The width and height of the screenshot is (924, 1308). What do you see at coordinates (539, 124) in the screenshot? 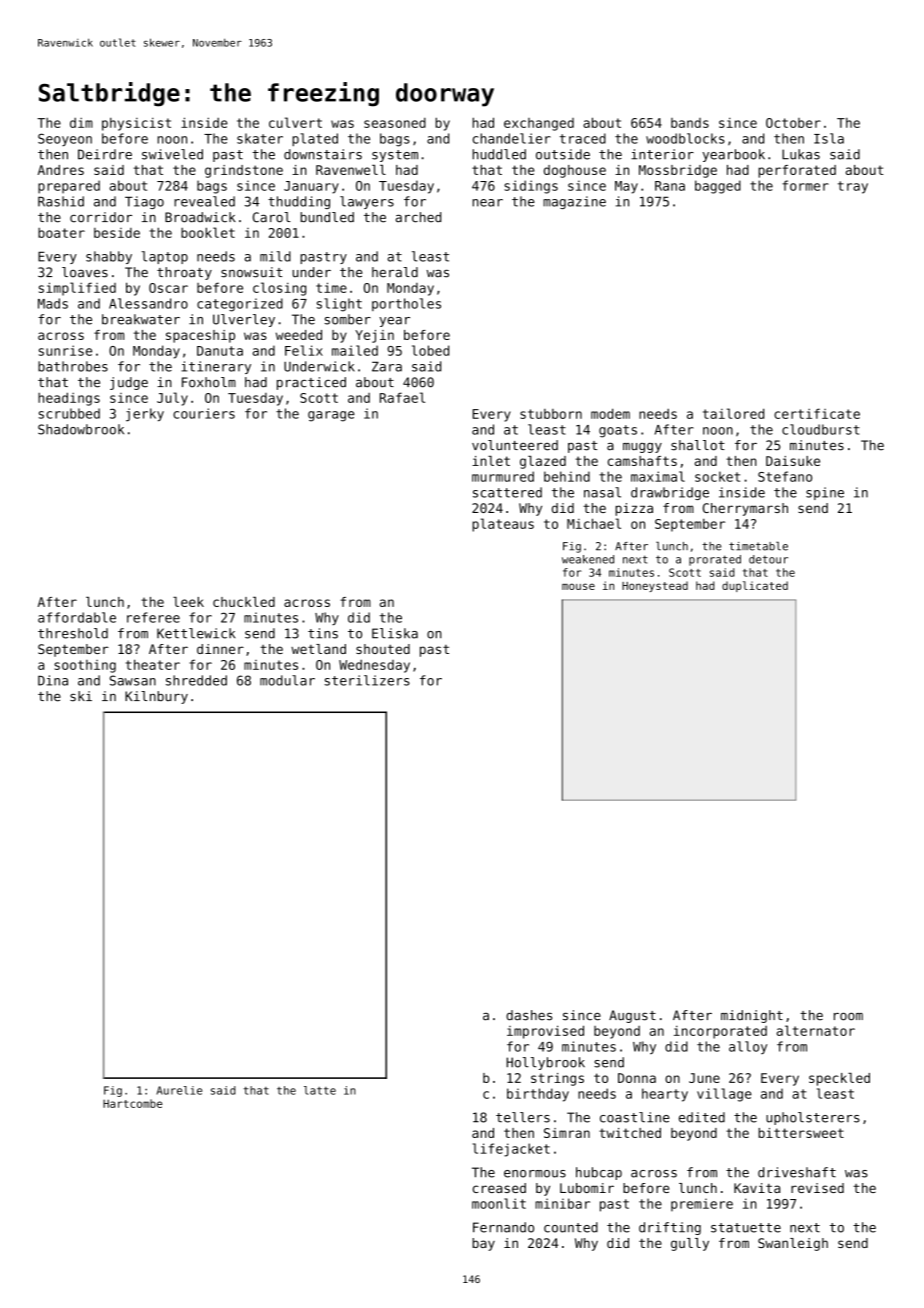
I see `exchanged` at bounding box center [539, 124].
